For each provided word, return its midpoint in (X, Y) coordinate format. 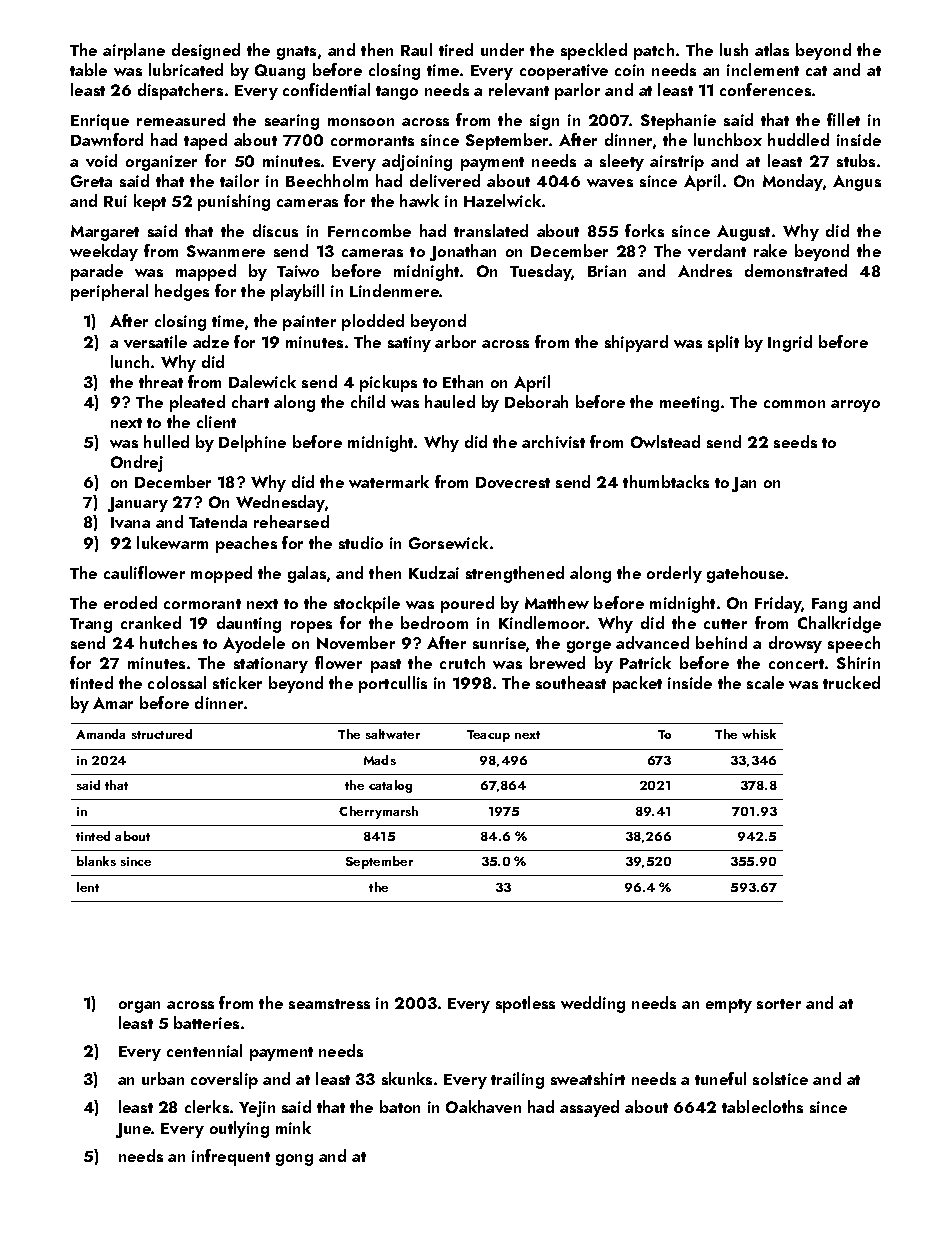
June (133, 1130)
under (502, 49)
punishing (234, 202)
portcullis (393, 684)
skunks (407, 1078)
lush (734, 49)
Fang (829, 605)
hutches (168, 642)
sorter (779, 1004)
